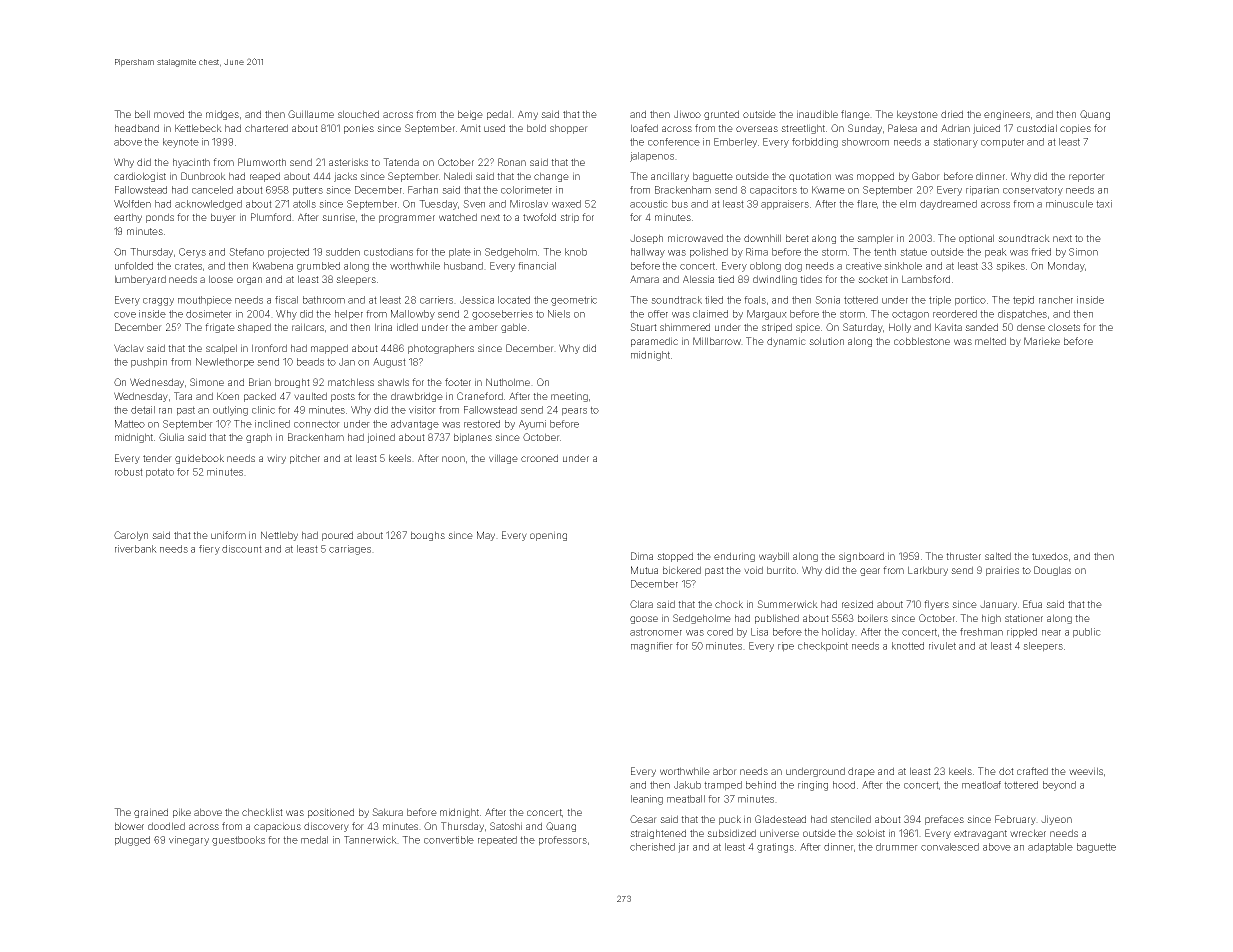 The width and height of the document is (1233, 952). I want to click on leaning, so click(647, 800).
